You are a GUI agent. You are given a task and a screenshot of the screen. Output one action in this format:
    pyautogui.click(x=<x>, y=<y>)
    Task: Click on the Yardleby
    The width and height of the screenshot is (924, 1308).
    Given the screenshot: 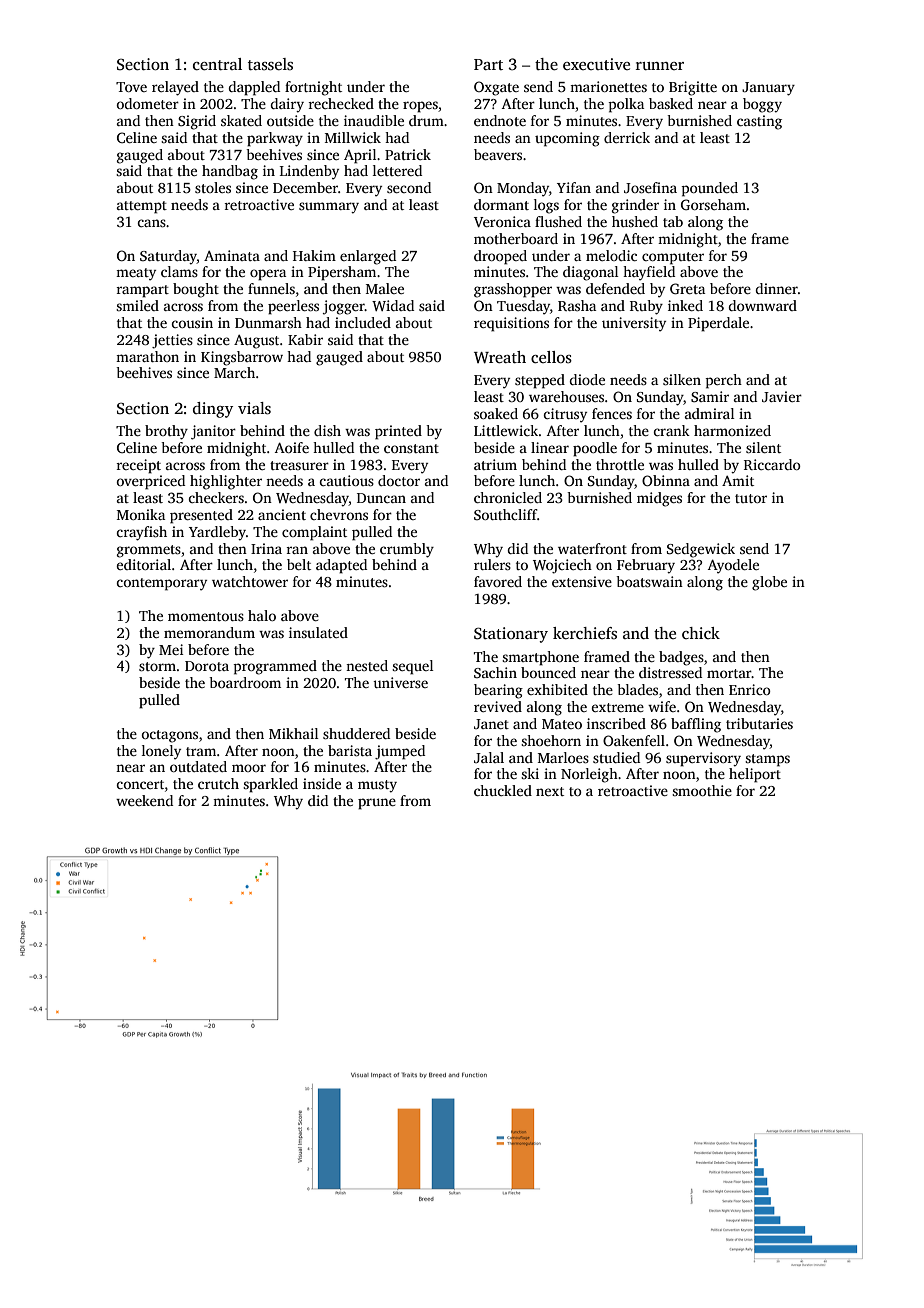 What is the action you would take?
    pyautogui.click(x=217, y=533)
